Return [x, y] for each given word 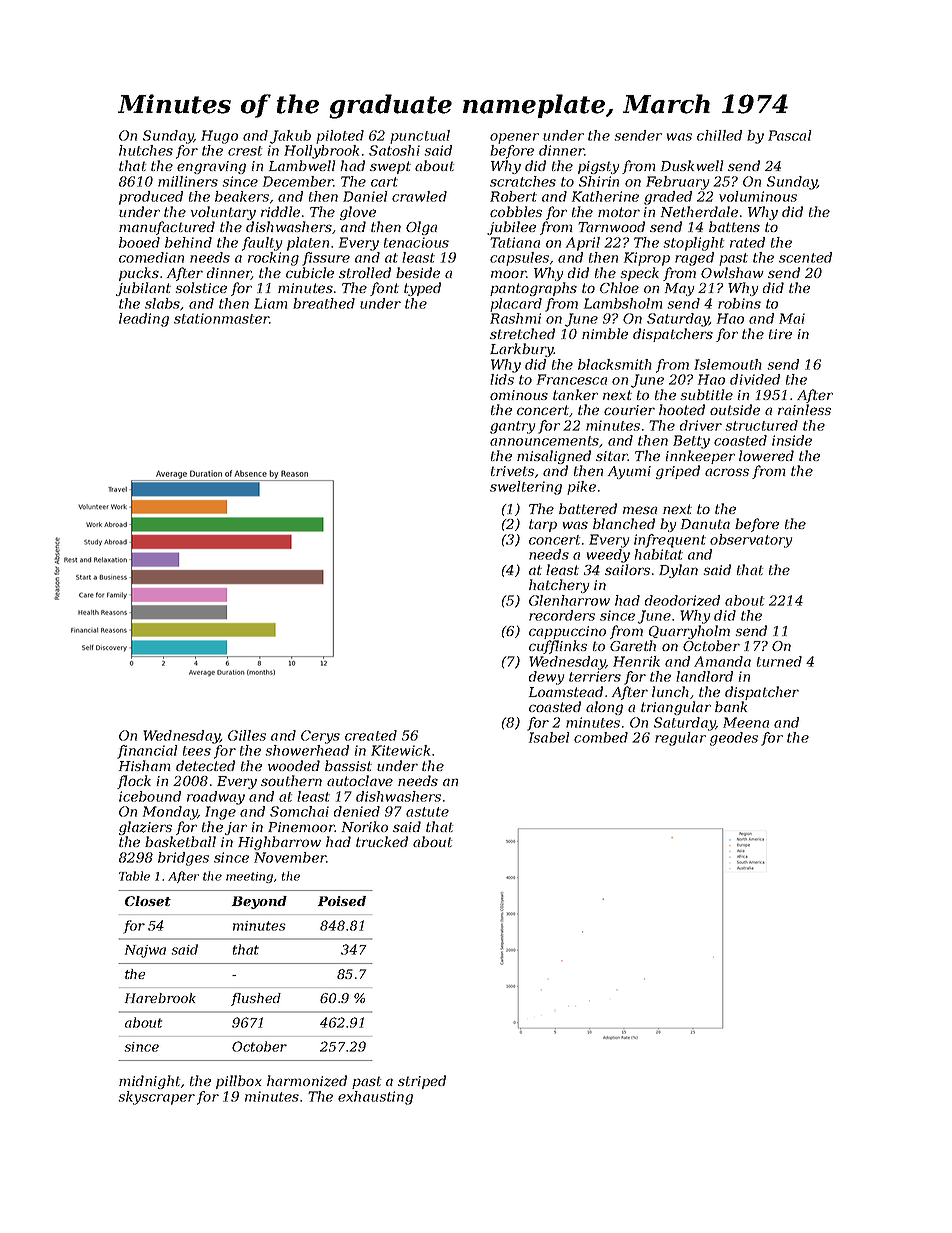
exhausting [375, 1098]
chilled [719, 135]
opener [514, 138]
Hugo [219, 137]
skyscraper [156, 1098]
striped [422, 1082]
